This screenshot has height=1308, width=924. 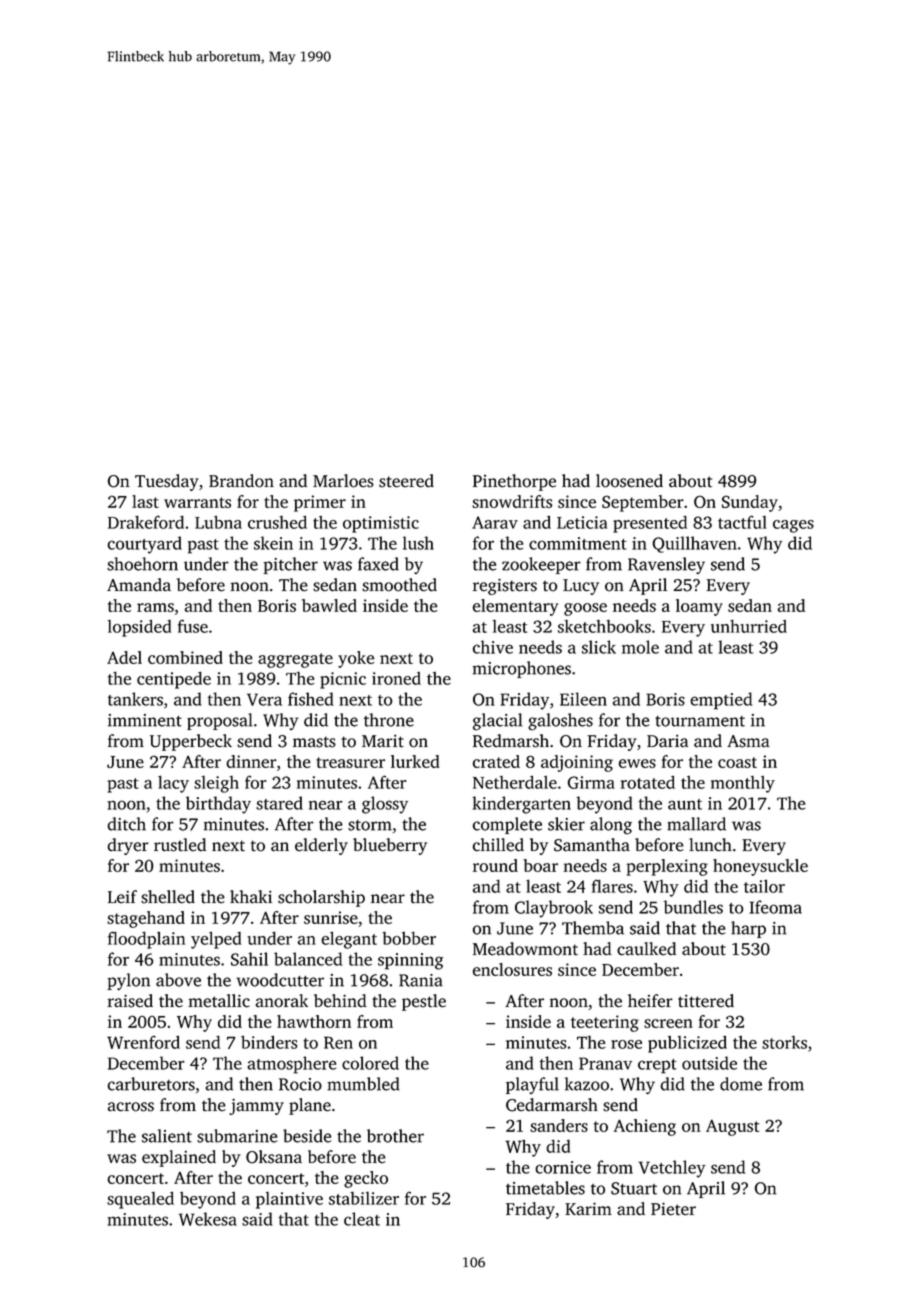 What do you see at coordinates (706, 1001) in the screenshot?
I see `tittered` at bounding box center [706, 1001].
